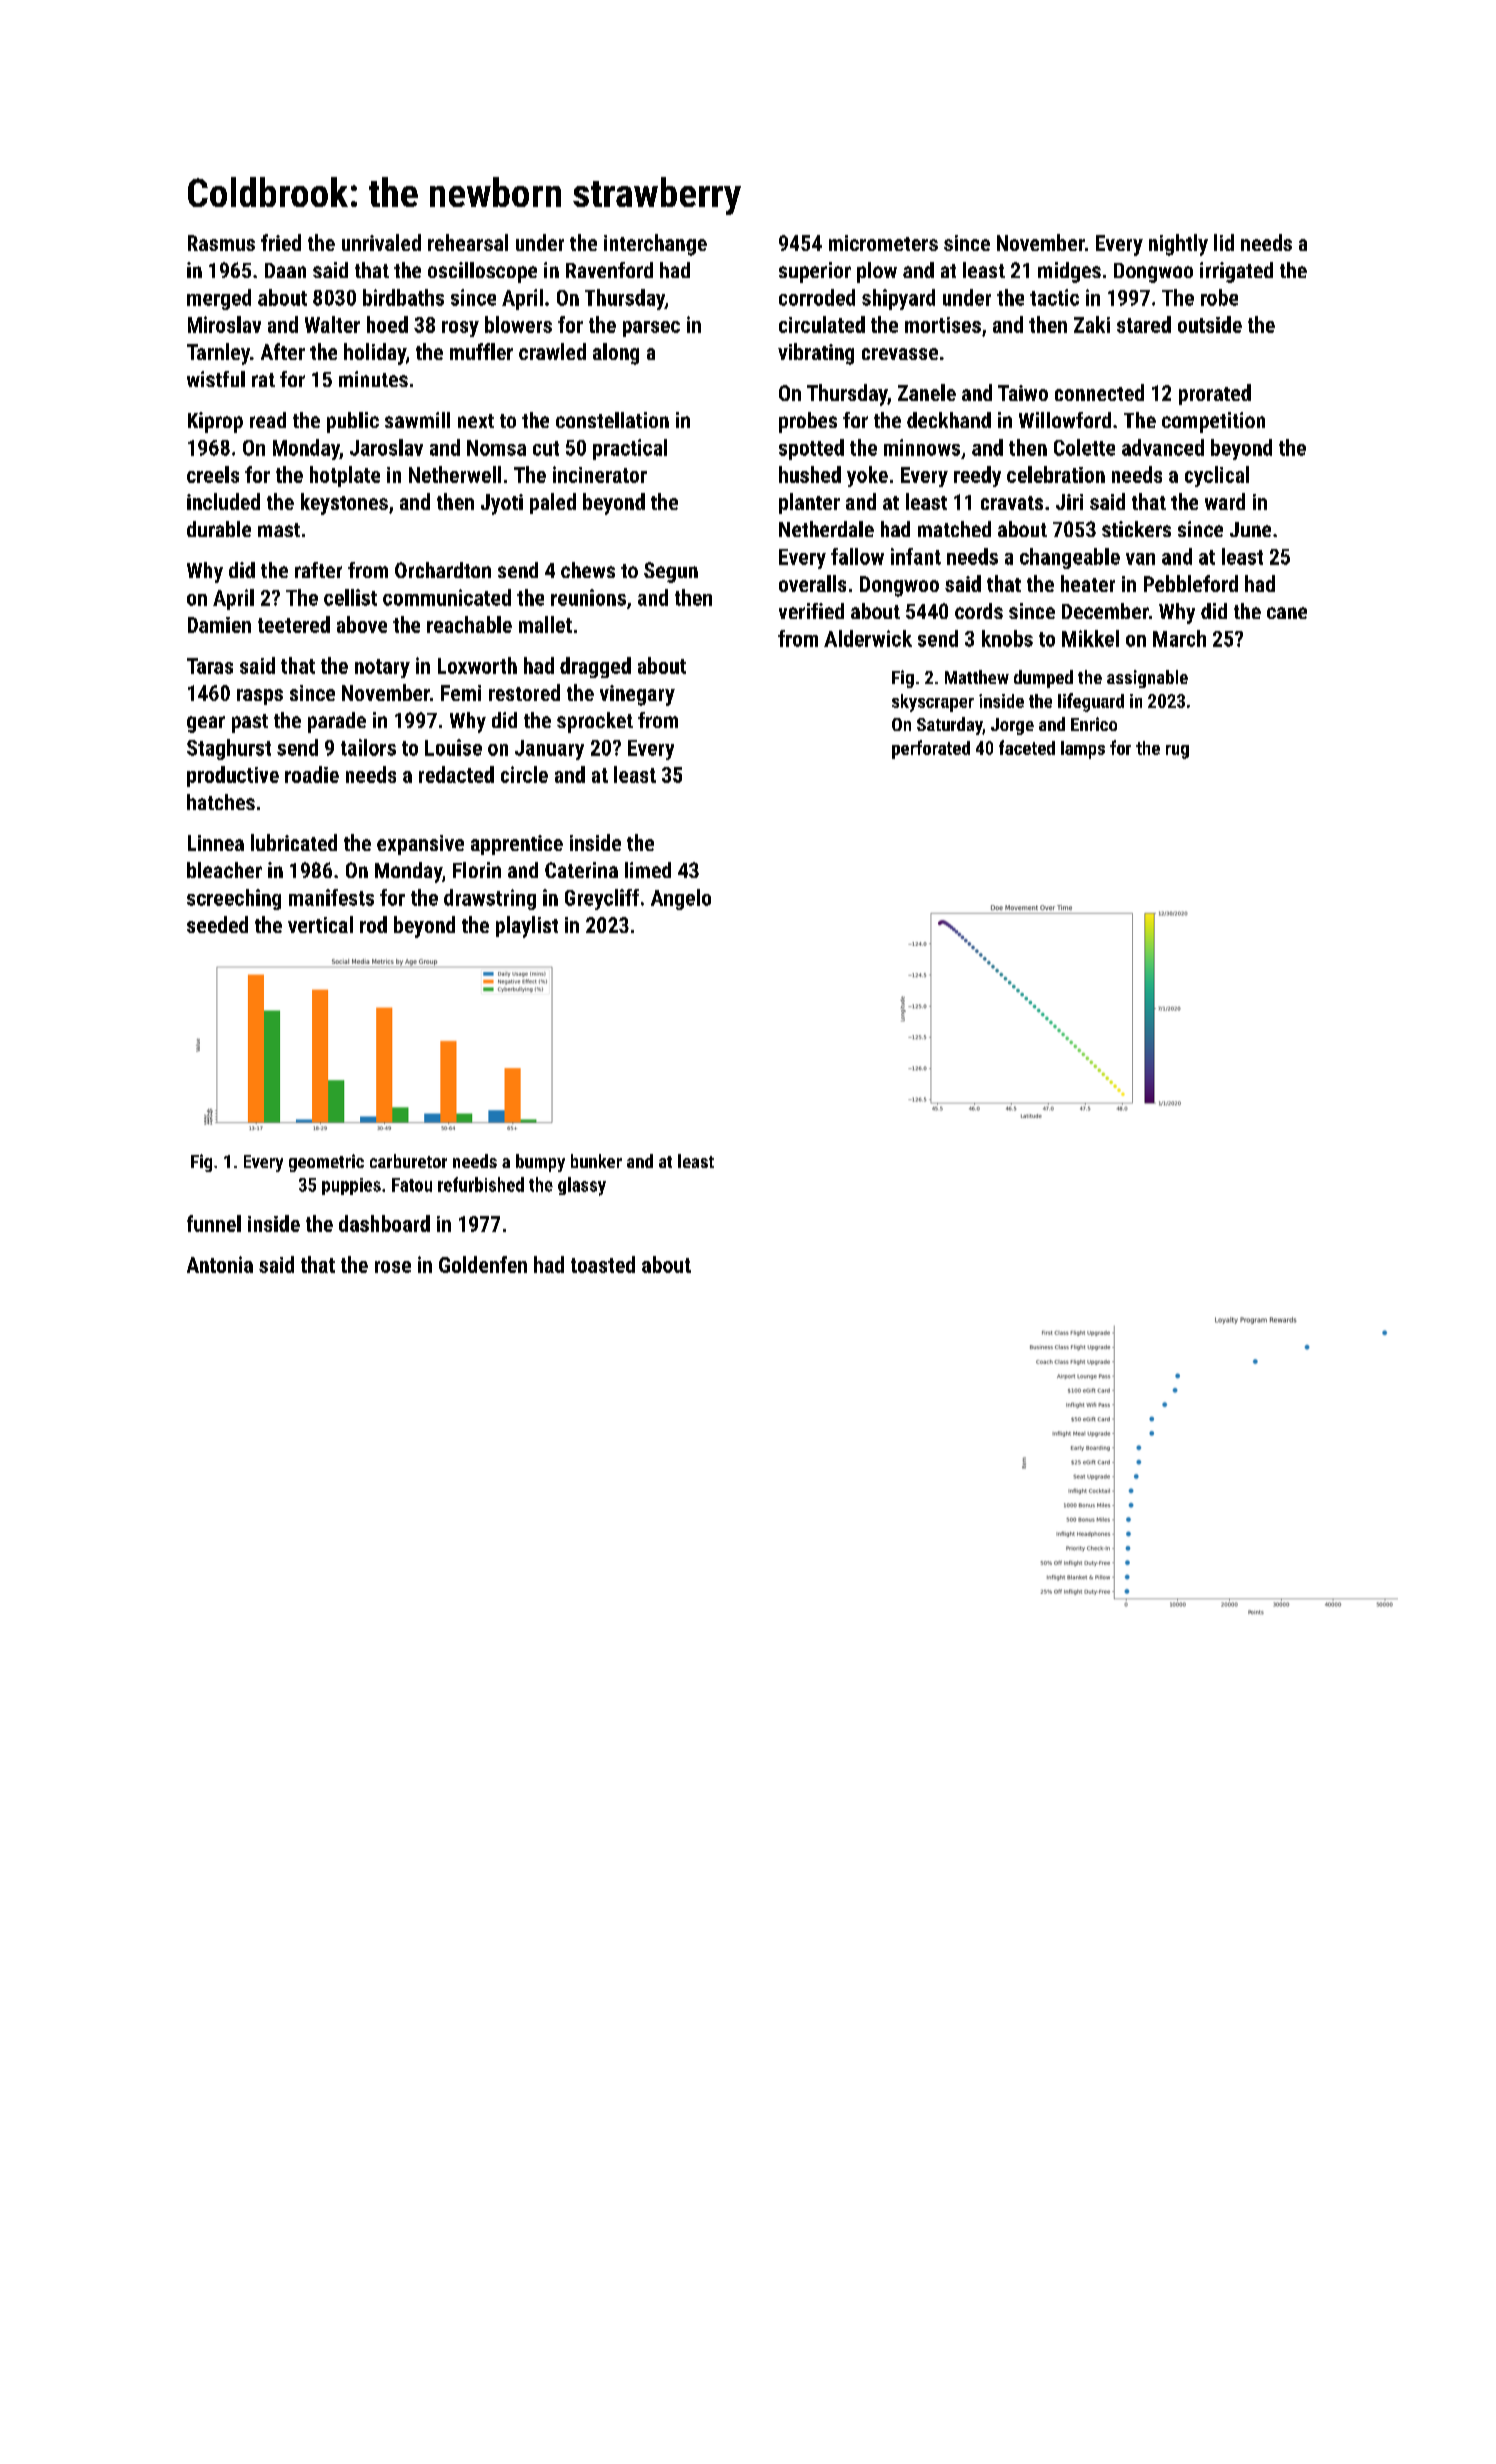 This screenshot has width=1496, height=2464. What do you see at coordinates (1027, 747) in the screenshot?
I see `faceted` at bounding box center [1027, 747].
